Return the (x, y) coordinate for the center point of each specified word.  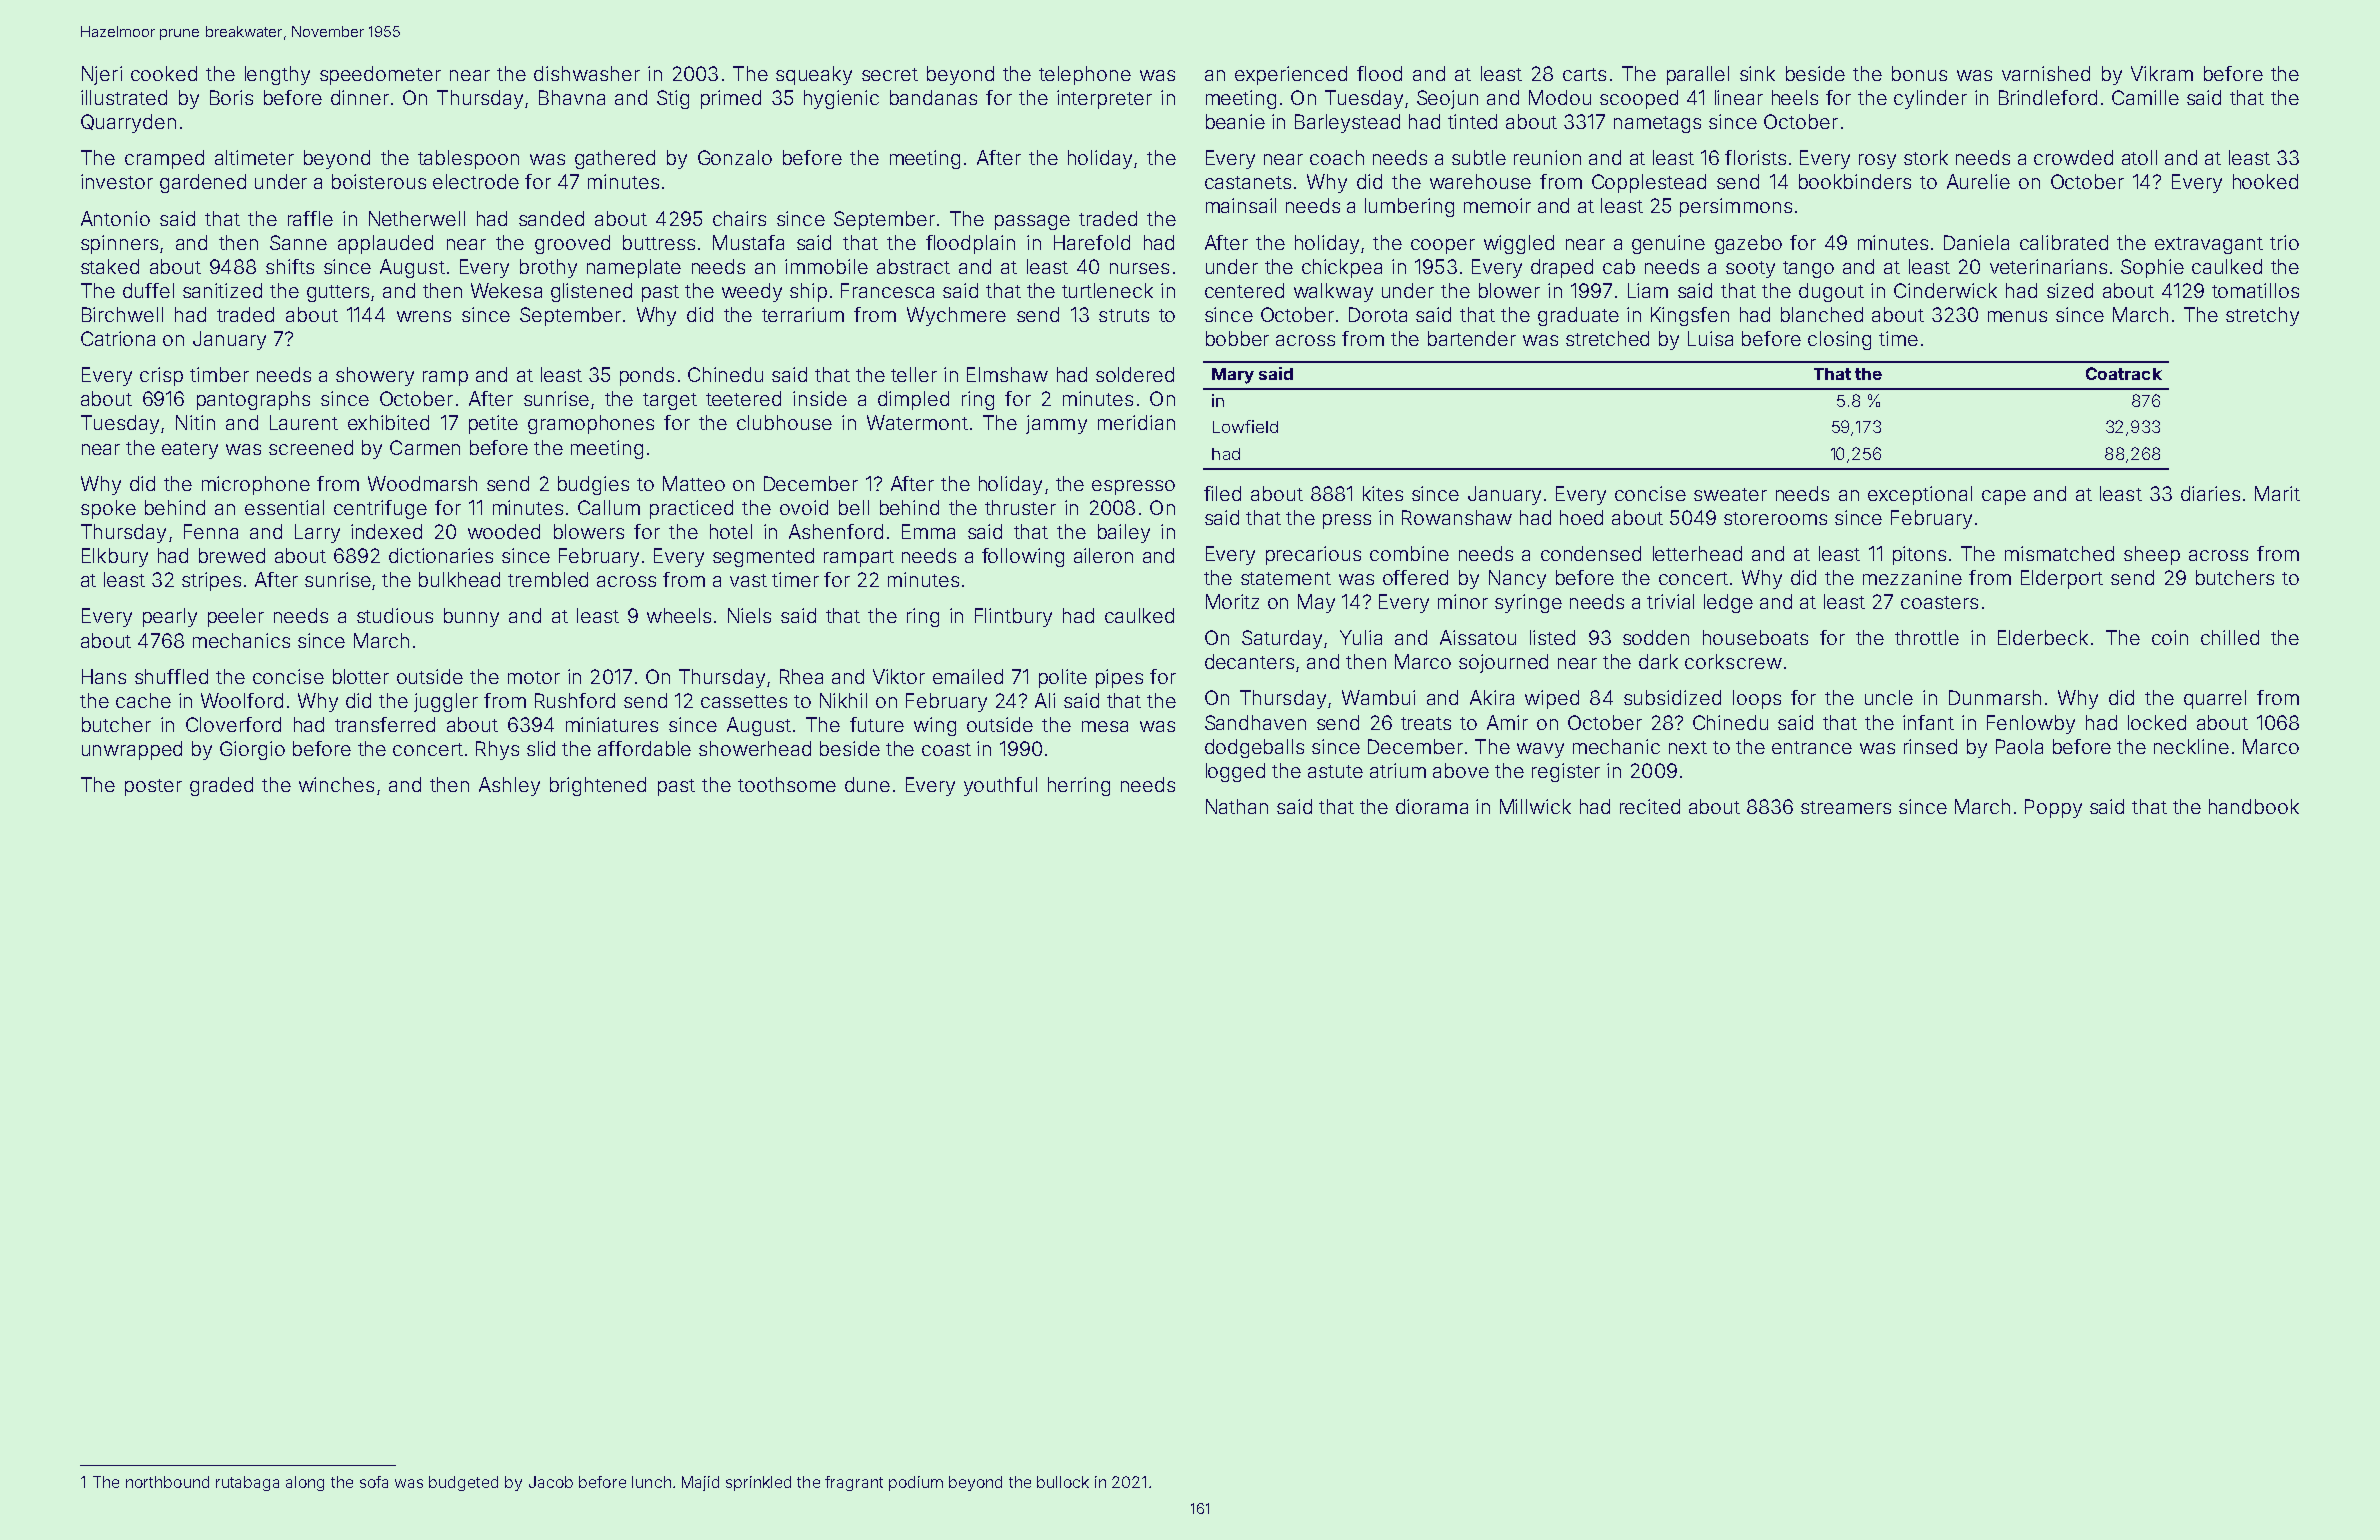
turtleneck (1107, 290)
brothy (548, 268)
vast (748, 580)
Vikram (2162, 73)
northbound (167, 1482)
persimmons (1736, 207)
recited (1650, 806)
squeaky (814, 75)
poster (153, 787)
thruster (1020, 507)
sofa (374, 1482)
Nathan (1237, 806)
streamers (1846, 807)
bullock (1063, 1482)
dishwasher (587, 73)
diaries (2210, 493)
